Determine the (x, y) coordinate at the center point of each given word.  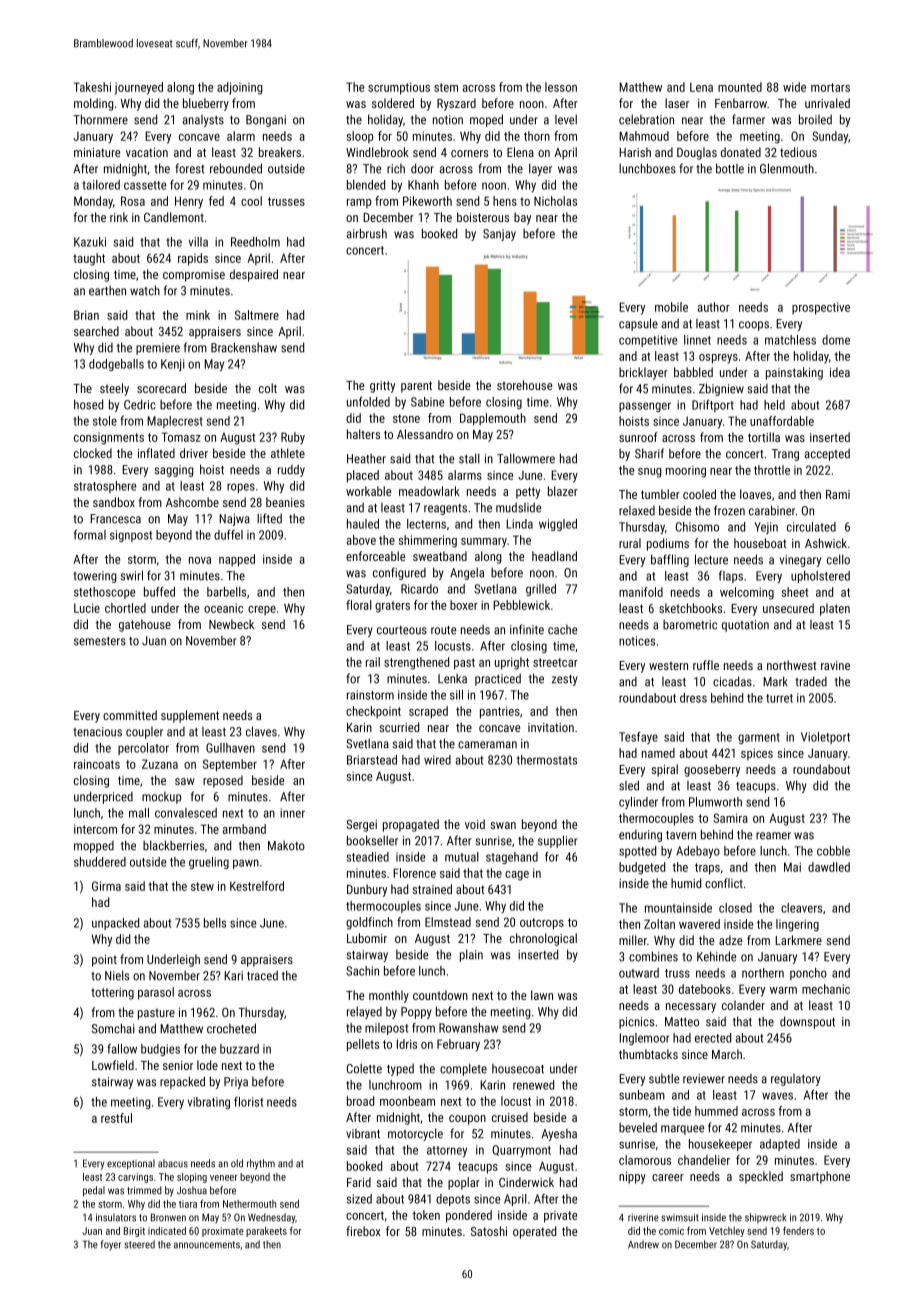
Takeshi (92, 87)
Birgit (134, 1232)
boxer (464, 605)
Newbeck (231, 624)
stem (446, 87)
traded (811, 681)
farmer (748, 119)
